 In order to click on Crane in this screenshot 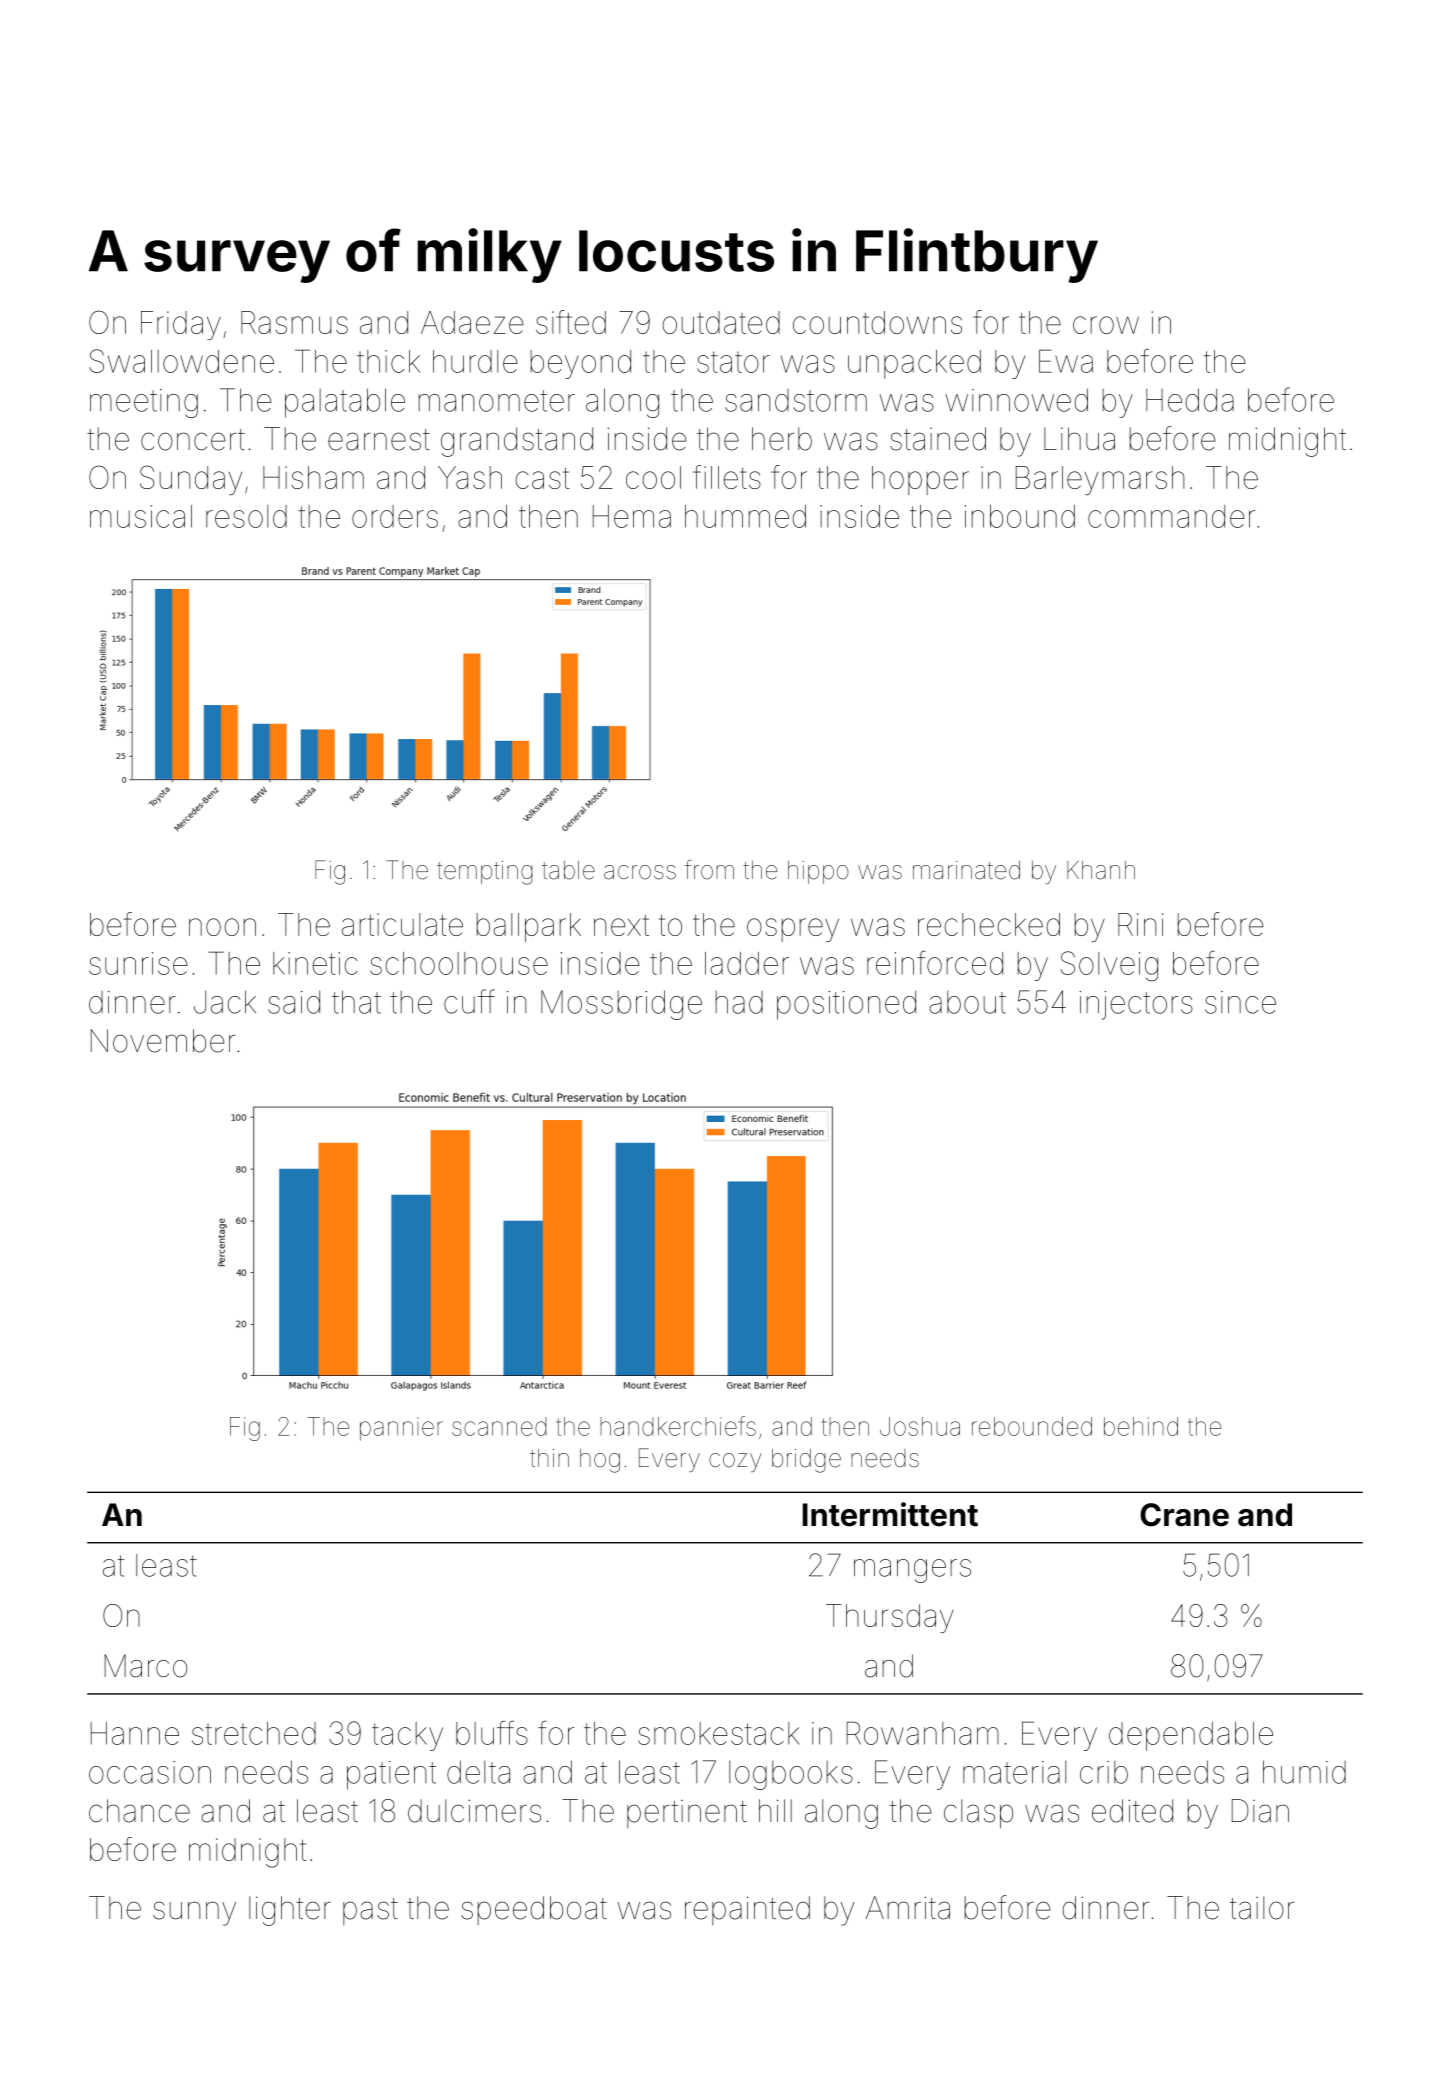, I will do `click(1184, 1515)`.
